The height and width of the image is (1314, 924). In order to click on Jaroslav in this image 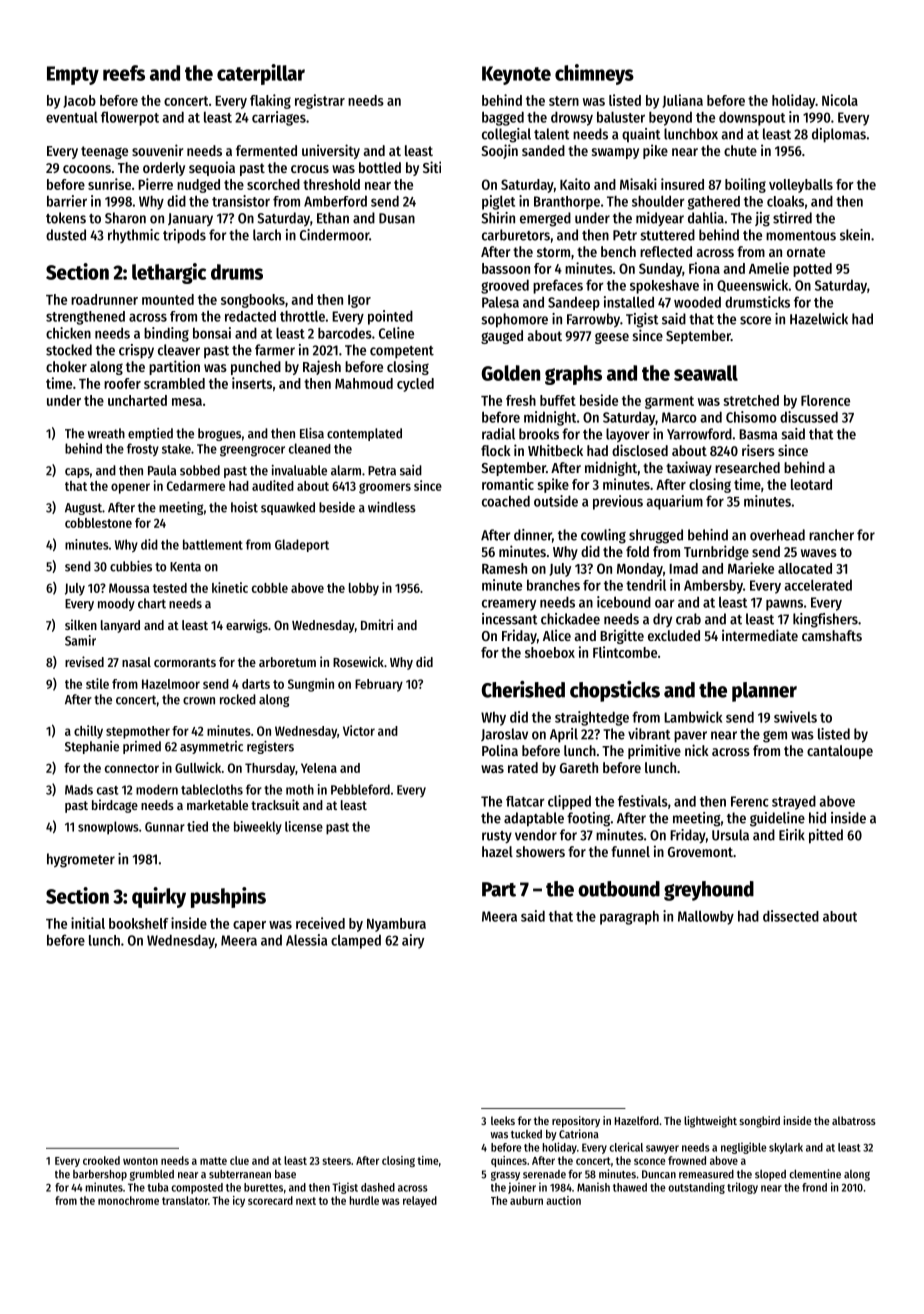, I will do `click(504, 734)`.
